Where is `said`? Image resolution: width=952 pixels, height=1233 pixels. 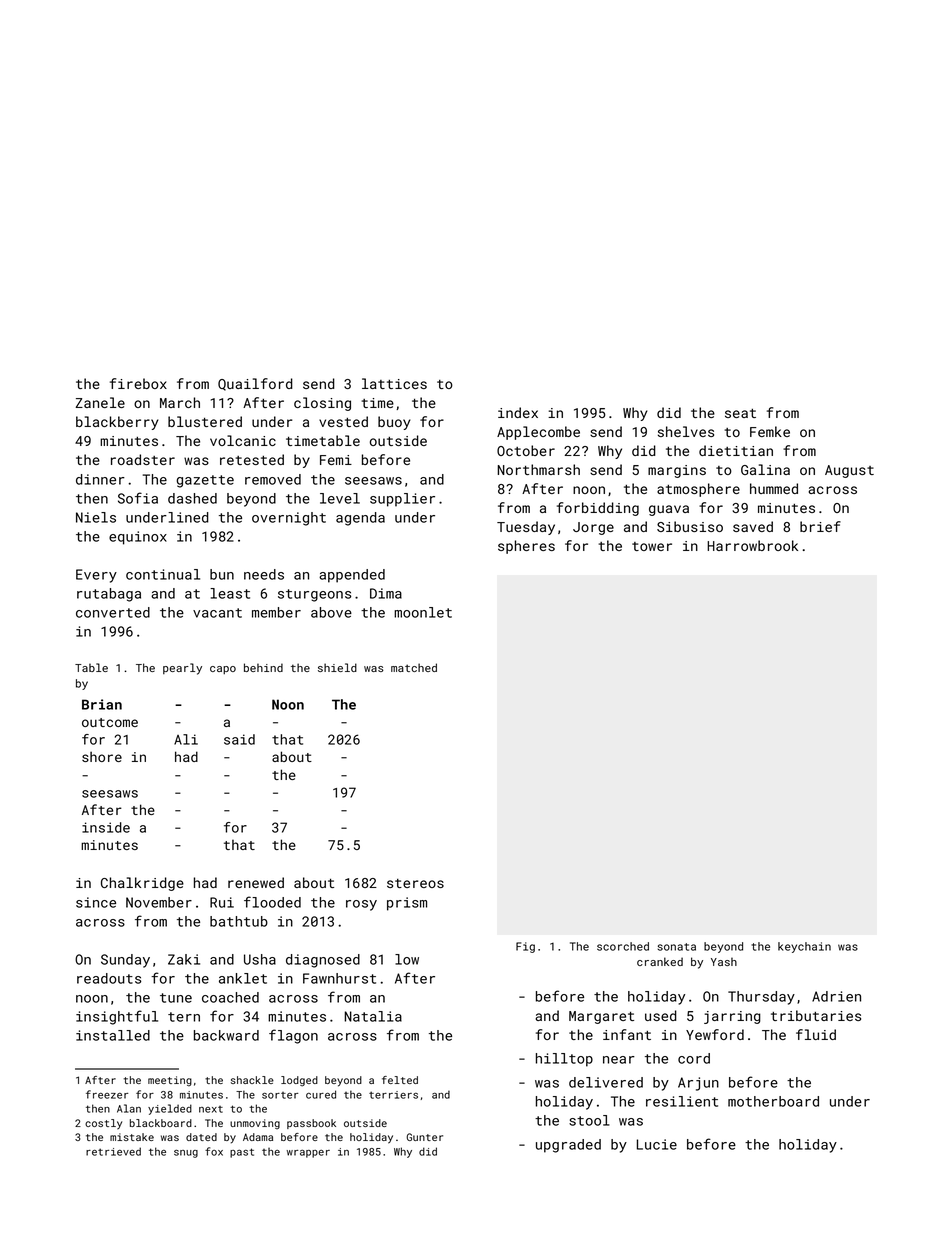 said is located at coordinates (239, 739).
